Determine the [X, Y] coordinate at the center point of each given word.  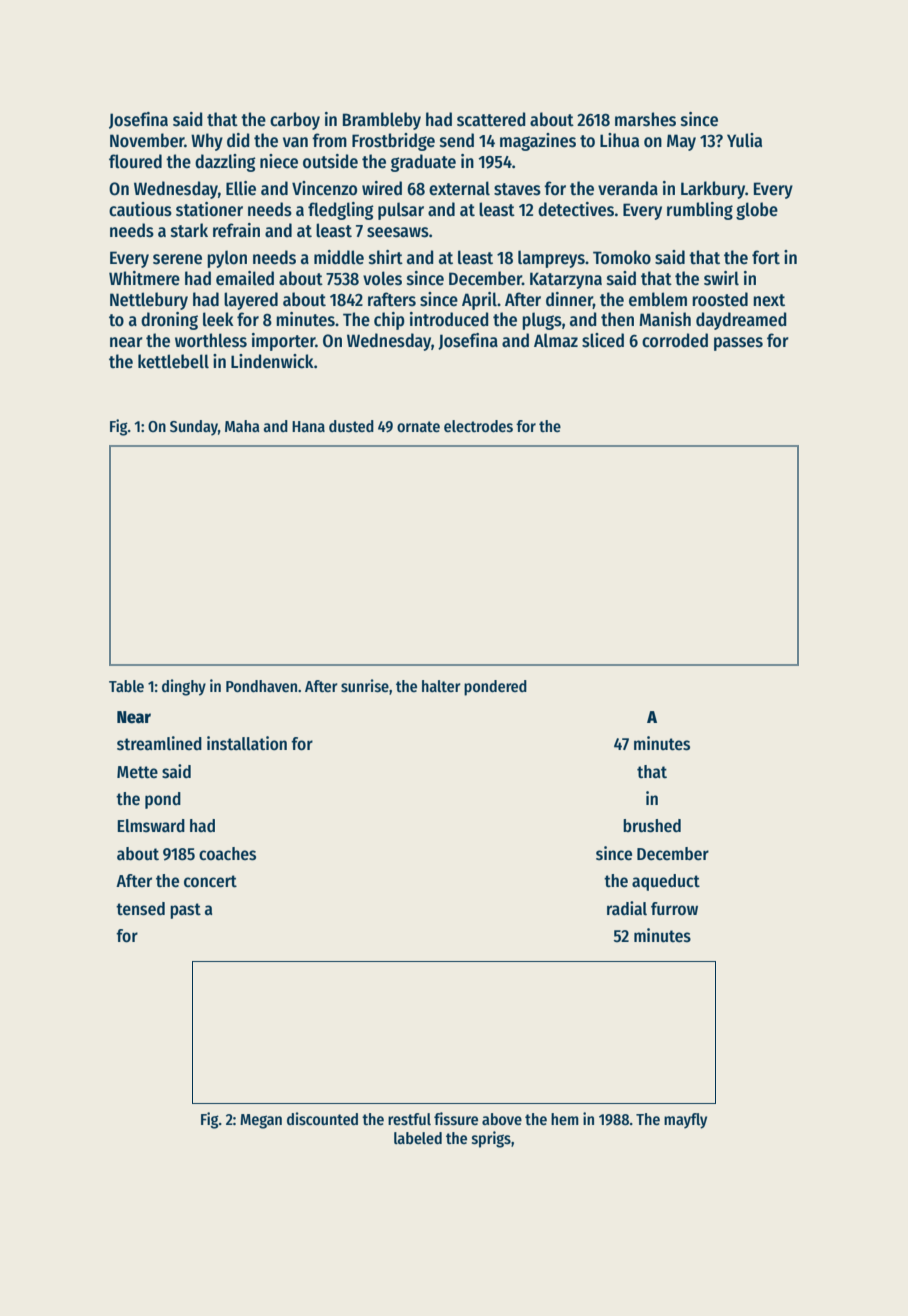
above [502, 1119]
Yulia [744, 140]
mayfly [685, 1121]
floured [135, 161]
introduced [449, 319]
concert [210, 881]
